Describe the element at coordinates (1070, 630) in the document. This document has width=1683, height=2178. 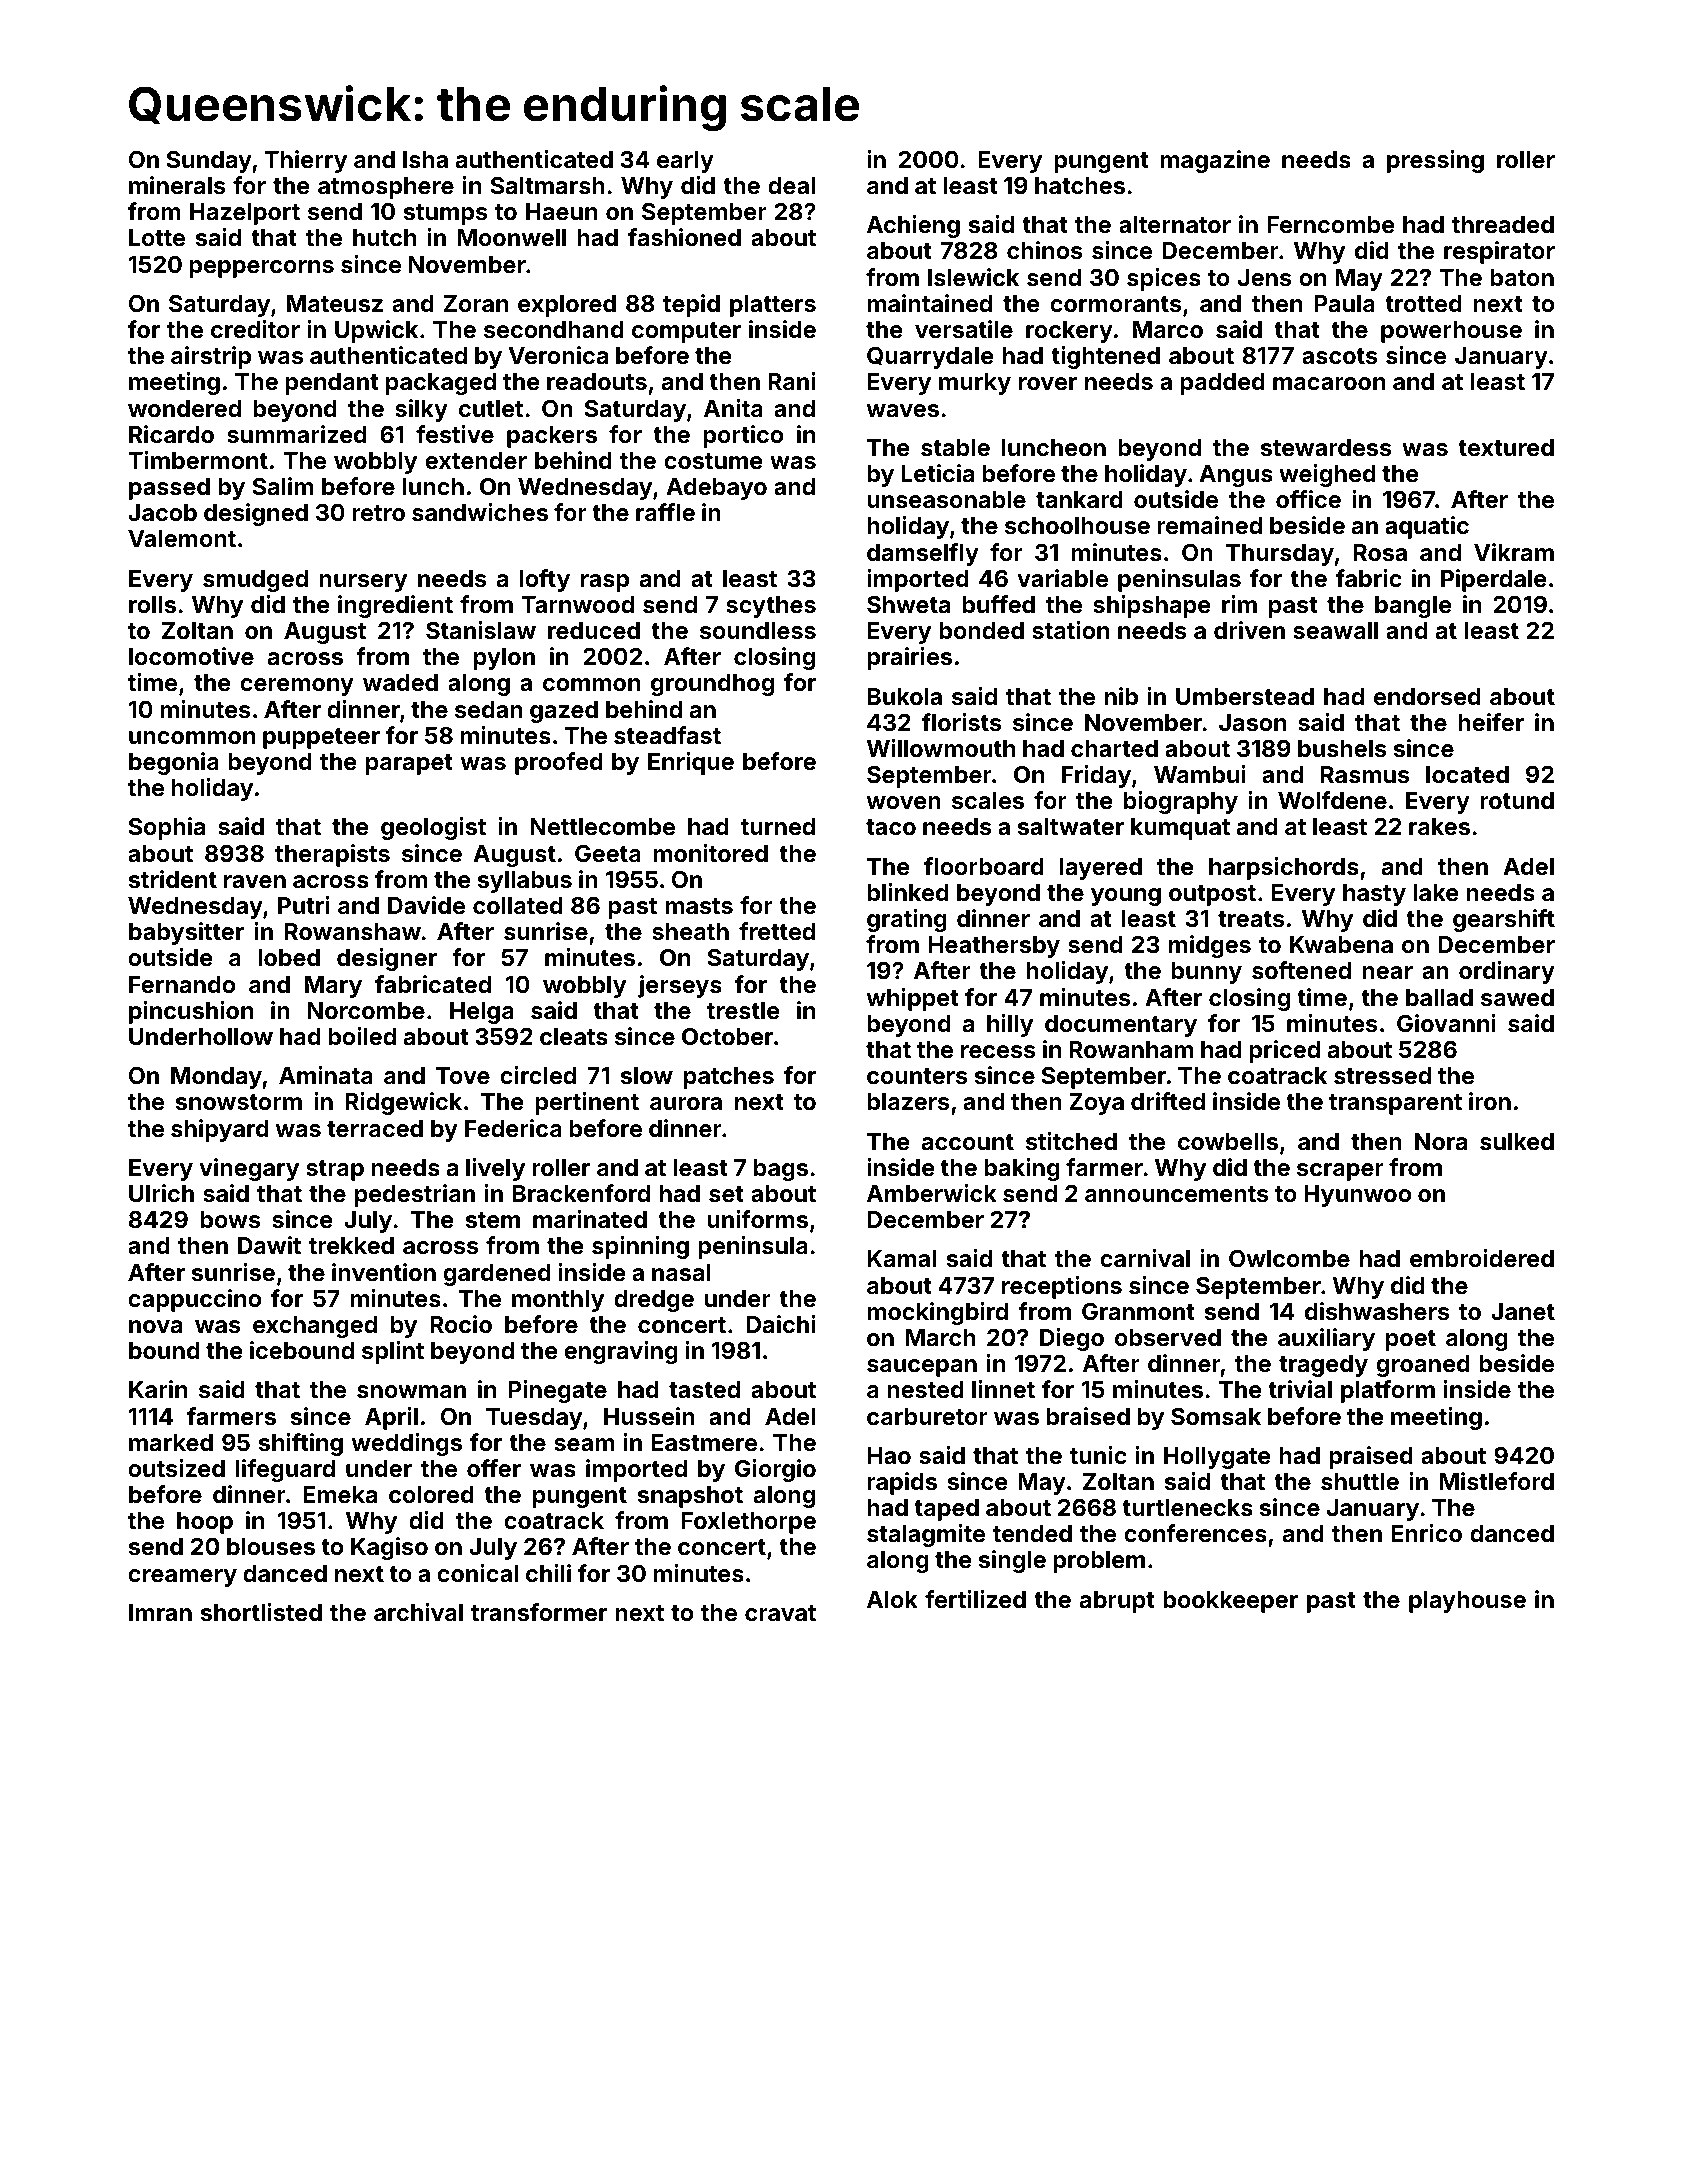
I see `station` at that location.
